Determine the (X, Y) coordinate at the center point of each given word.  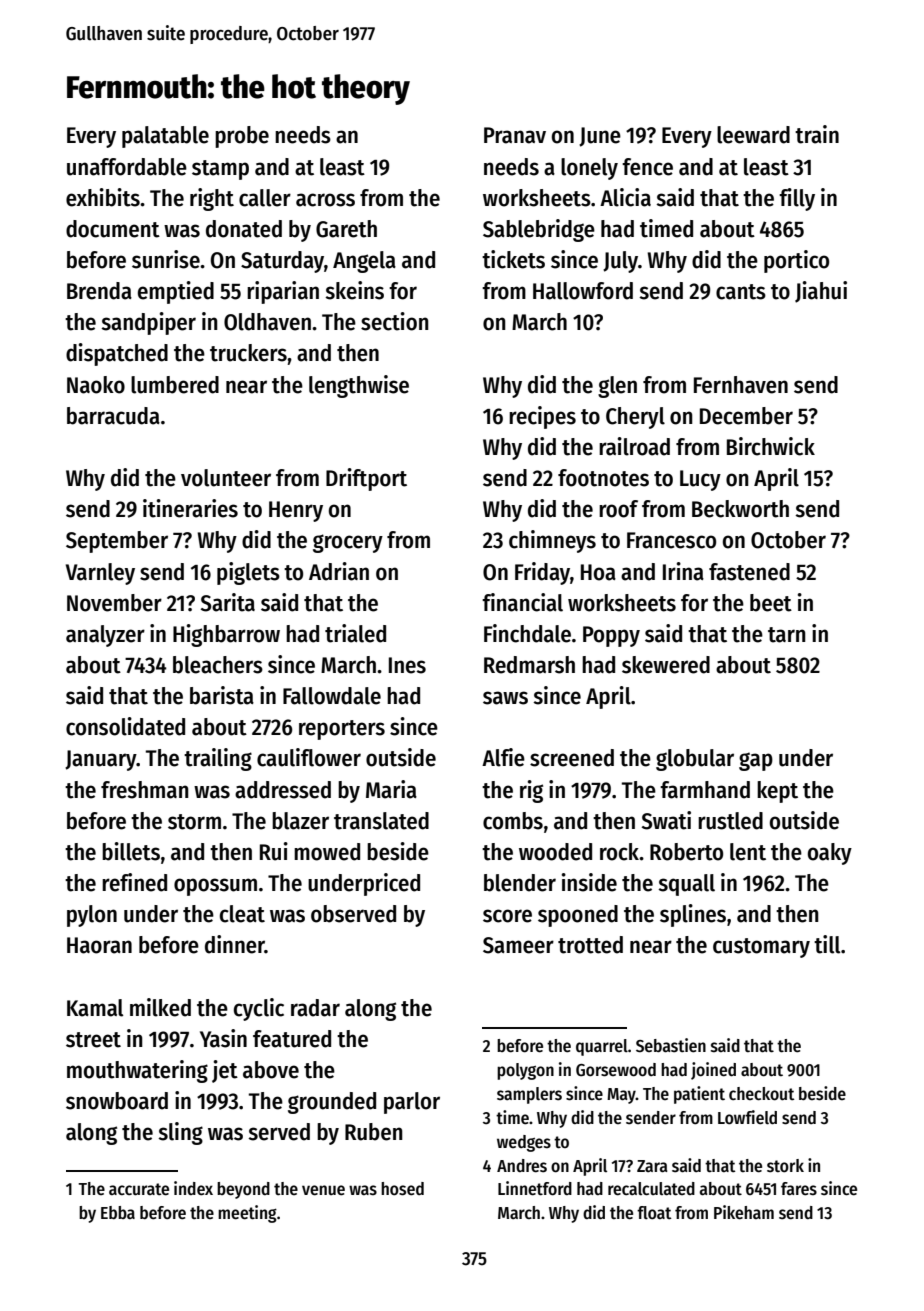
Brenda (99, 291)
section (395, 321)
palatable (165, 137)
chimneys (552, 541)
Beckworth (740, 509)
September (117, 542)
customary (761, 948)
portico (796, 261)
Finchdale (527, 633)
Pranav (515, 135)
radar (315, 1008)
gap (756, 761)
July (620, 262)
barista (222, 695)
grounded (332, 1103)
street (93, 1040)
